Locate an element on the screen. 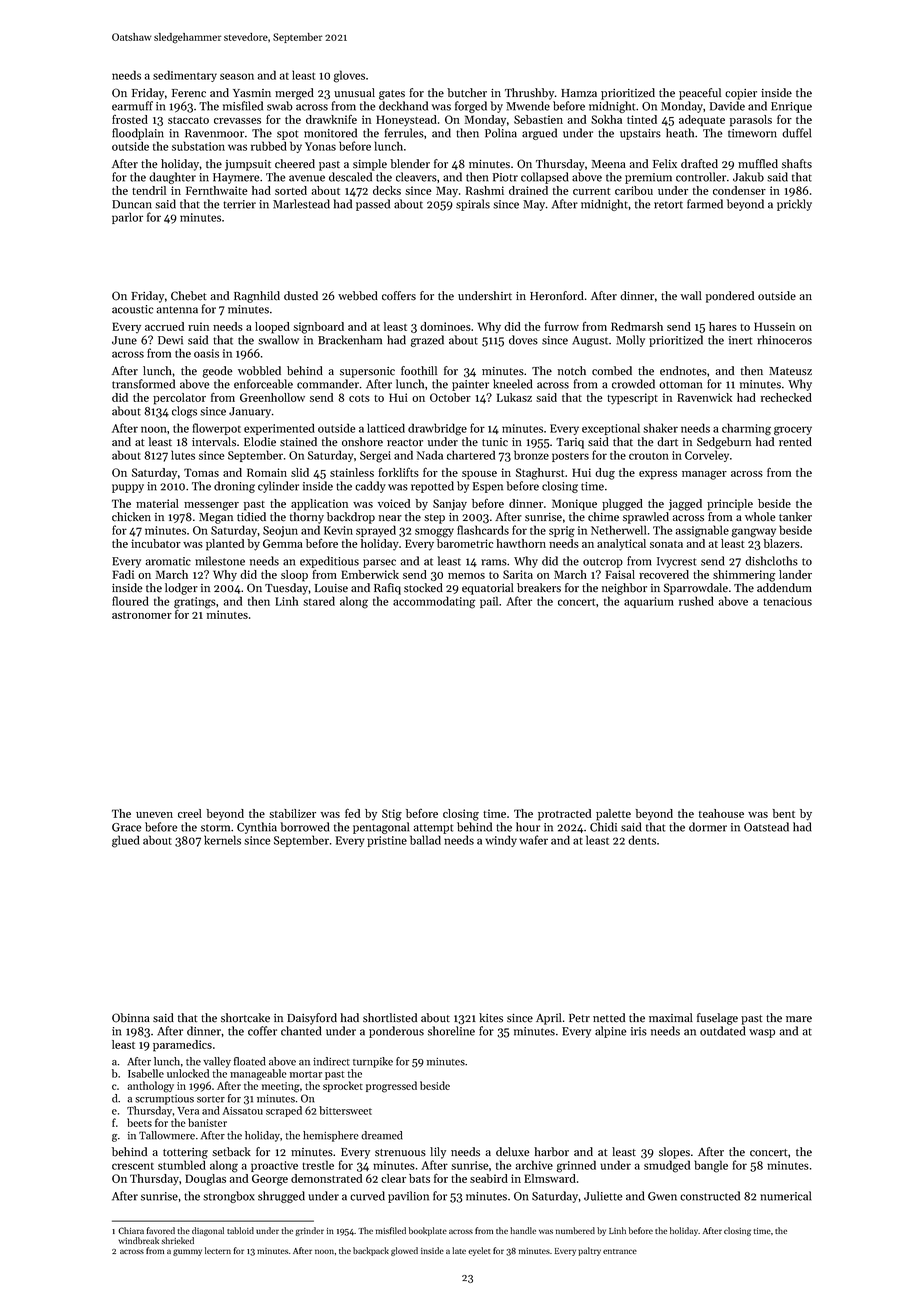  step is located at coordinates (434, 519).
